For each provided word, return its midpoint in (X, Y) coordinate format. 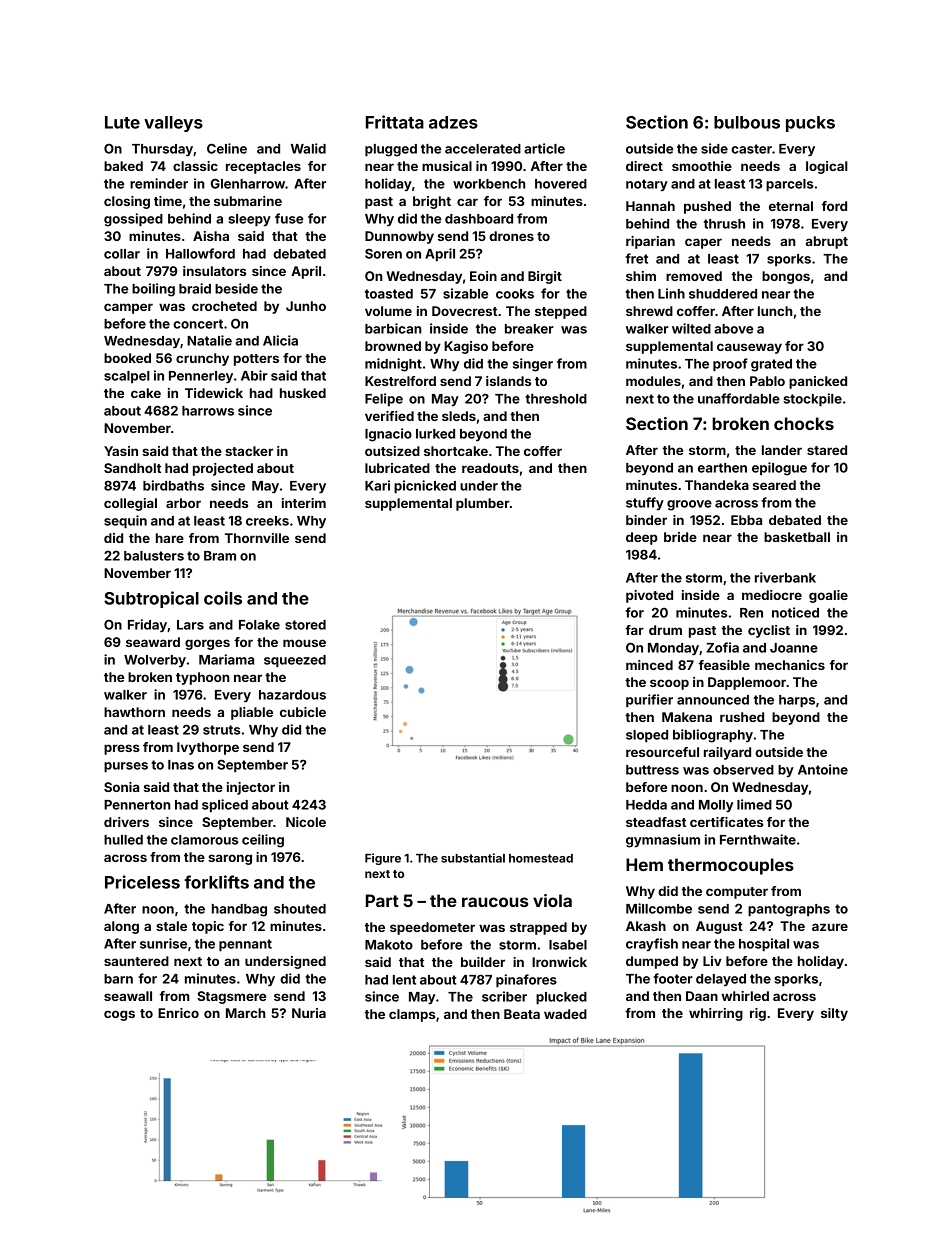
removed (694, 276)
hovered (561, 184)
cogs (119, 1015)
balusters (154, 556)
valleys (173, 124)
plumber (483, 504)
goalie (828, 596)
